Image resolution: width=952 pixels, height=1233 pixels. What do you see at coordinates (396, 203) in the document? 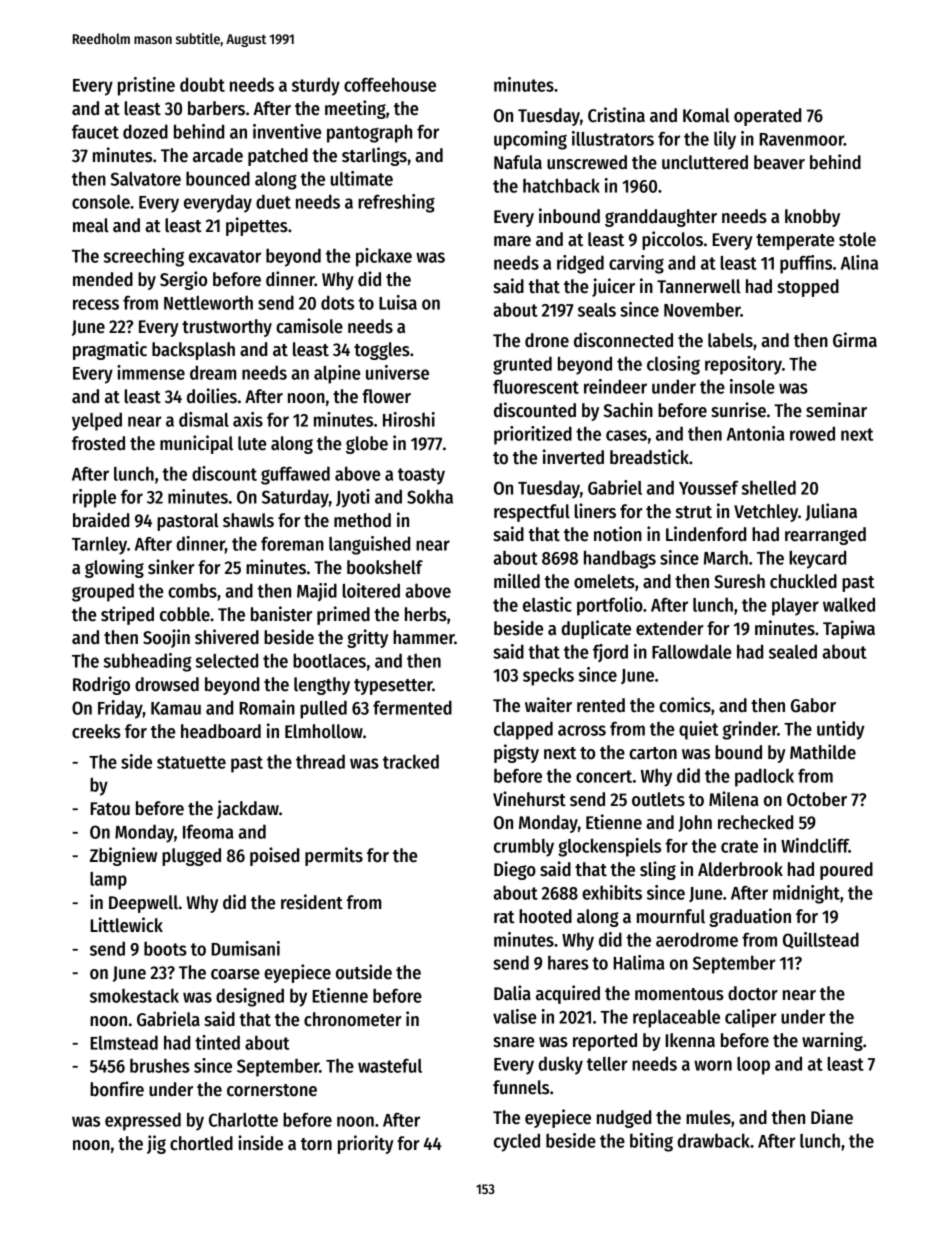
I see `refreshing` at bounding box center [396, 203].
